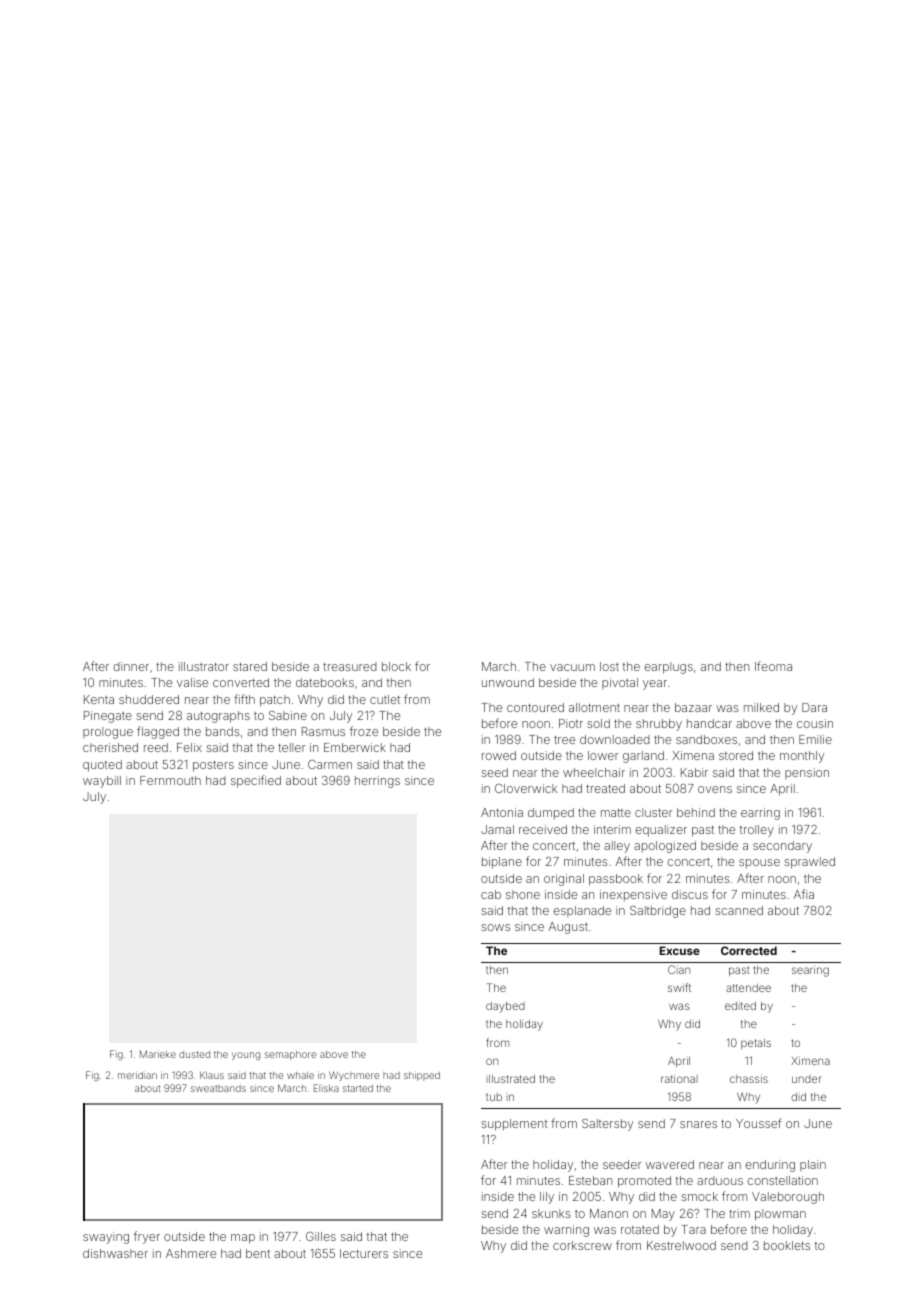 This page has width=924, height=1314. What do you see at coordinates (505, 1007) in the page?
I see `daybed` at bounding box center [505, 1007].
